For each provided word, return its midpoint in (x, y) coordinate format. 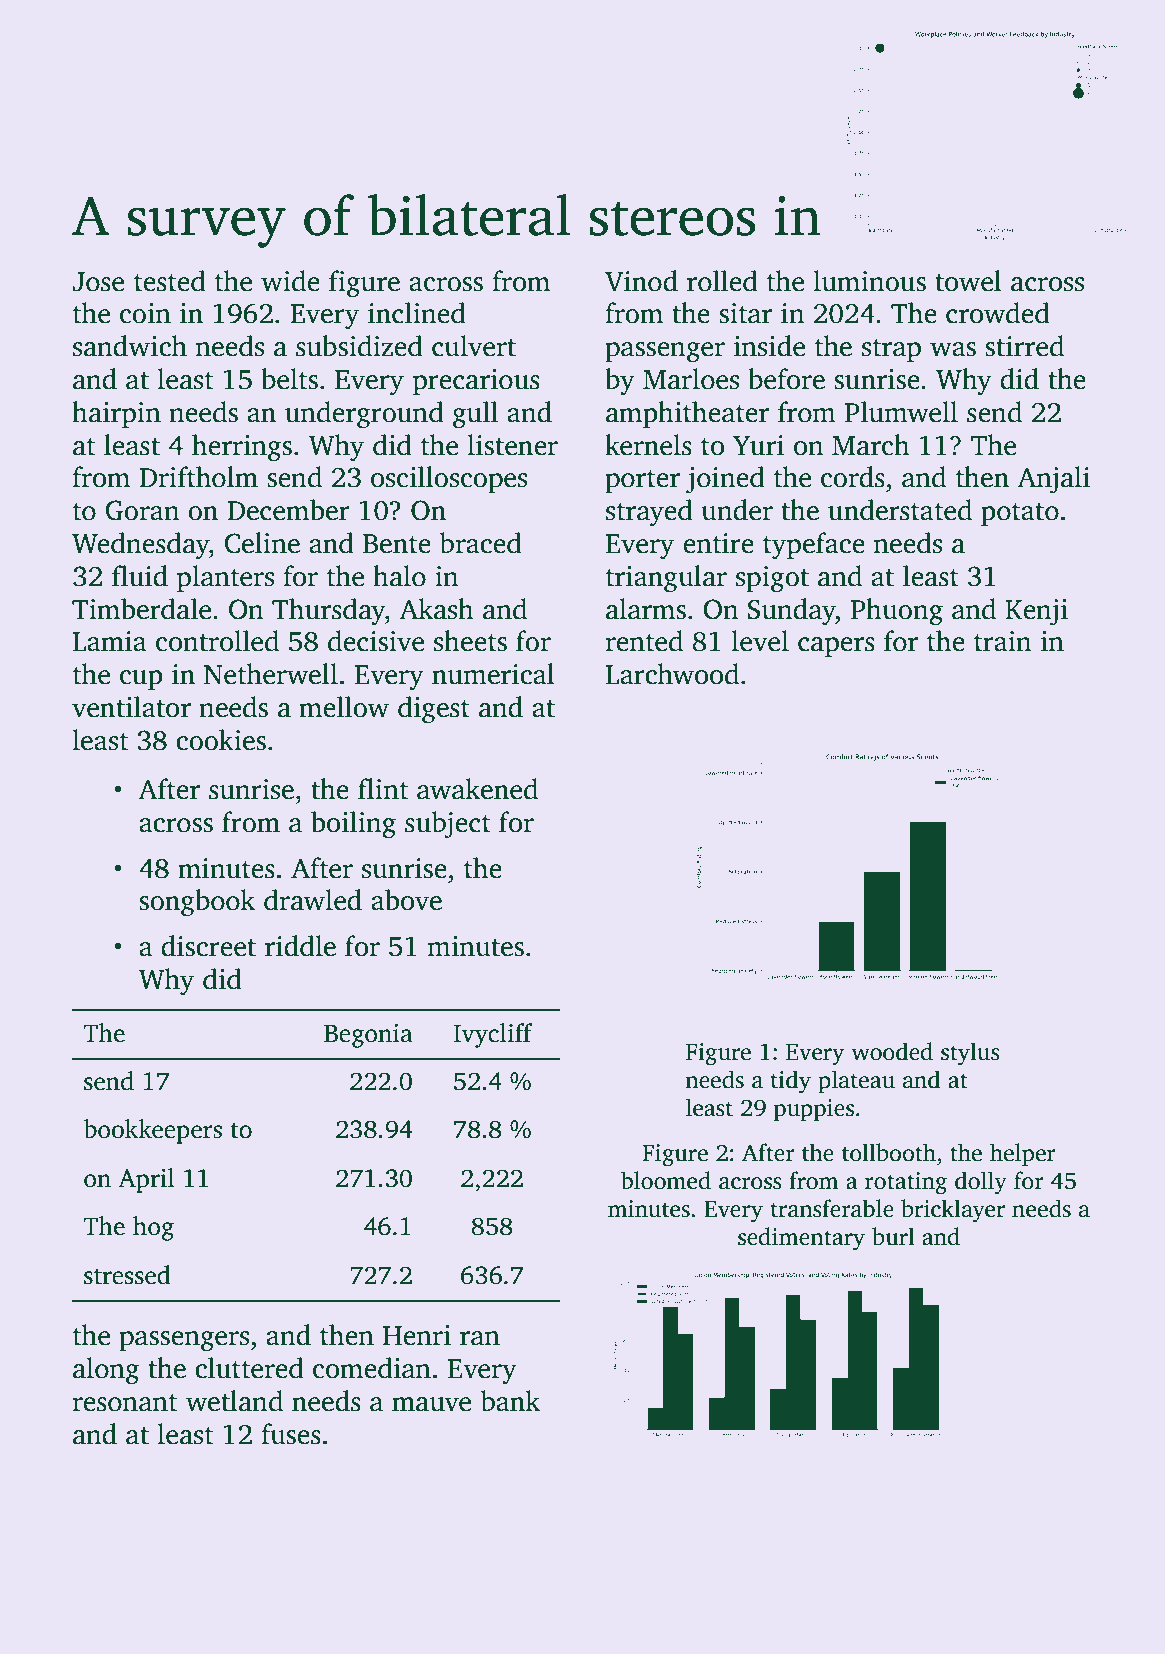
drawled (313, 900)
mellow (344, 707)
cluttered (249, 1368)
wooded (892, 1051)
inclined (417, 313)
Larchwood (672, 674)
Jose (98, 282)
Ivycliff (493, 1035)
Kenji (1036, 612)
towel (968, 281)
